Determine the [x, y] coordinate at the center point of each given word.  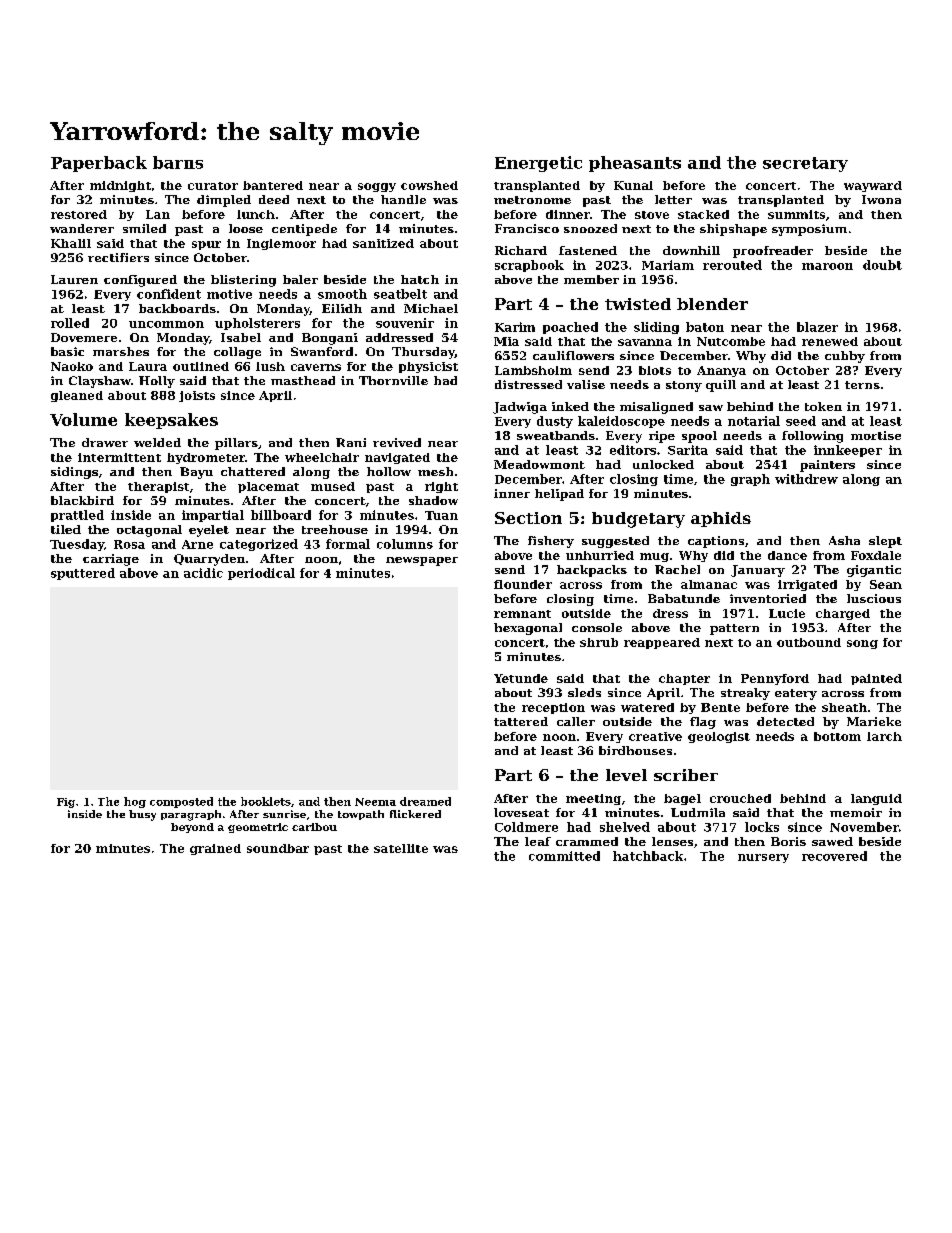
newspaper [422, 561]
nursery [763, 858]
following [812, 437]
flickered [415, 814]
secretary [805, 164]
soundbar [278, 848]
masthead [303, 380]
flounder [523, 584]
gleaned [77, 396]
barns [178, 162]
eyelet [209, 531]
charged [843, 614]
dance [787, 555]
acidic [203, 573]
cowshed [429, 185]
